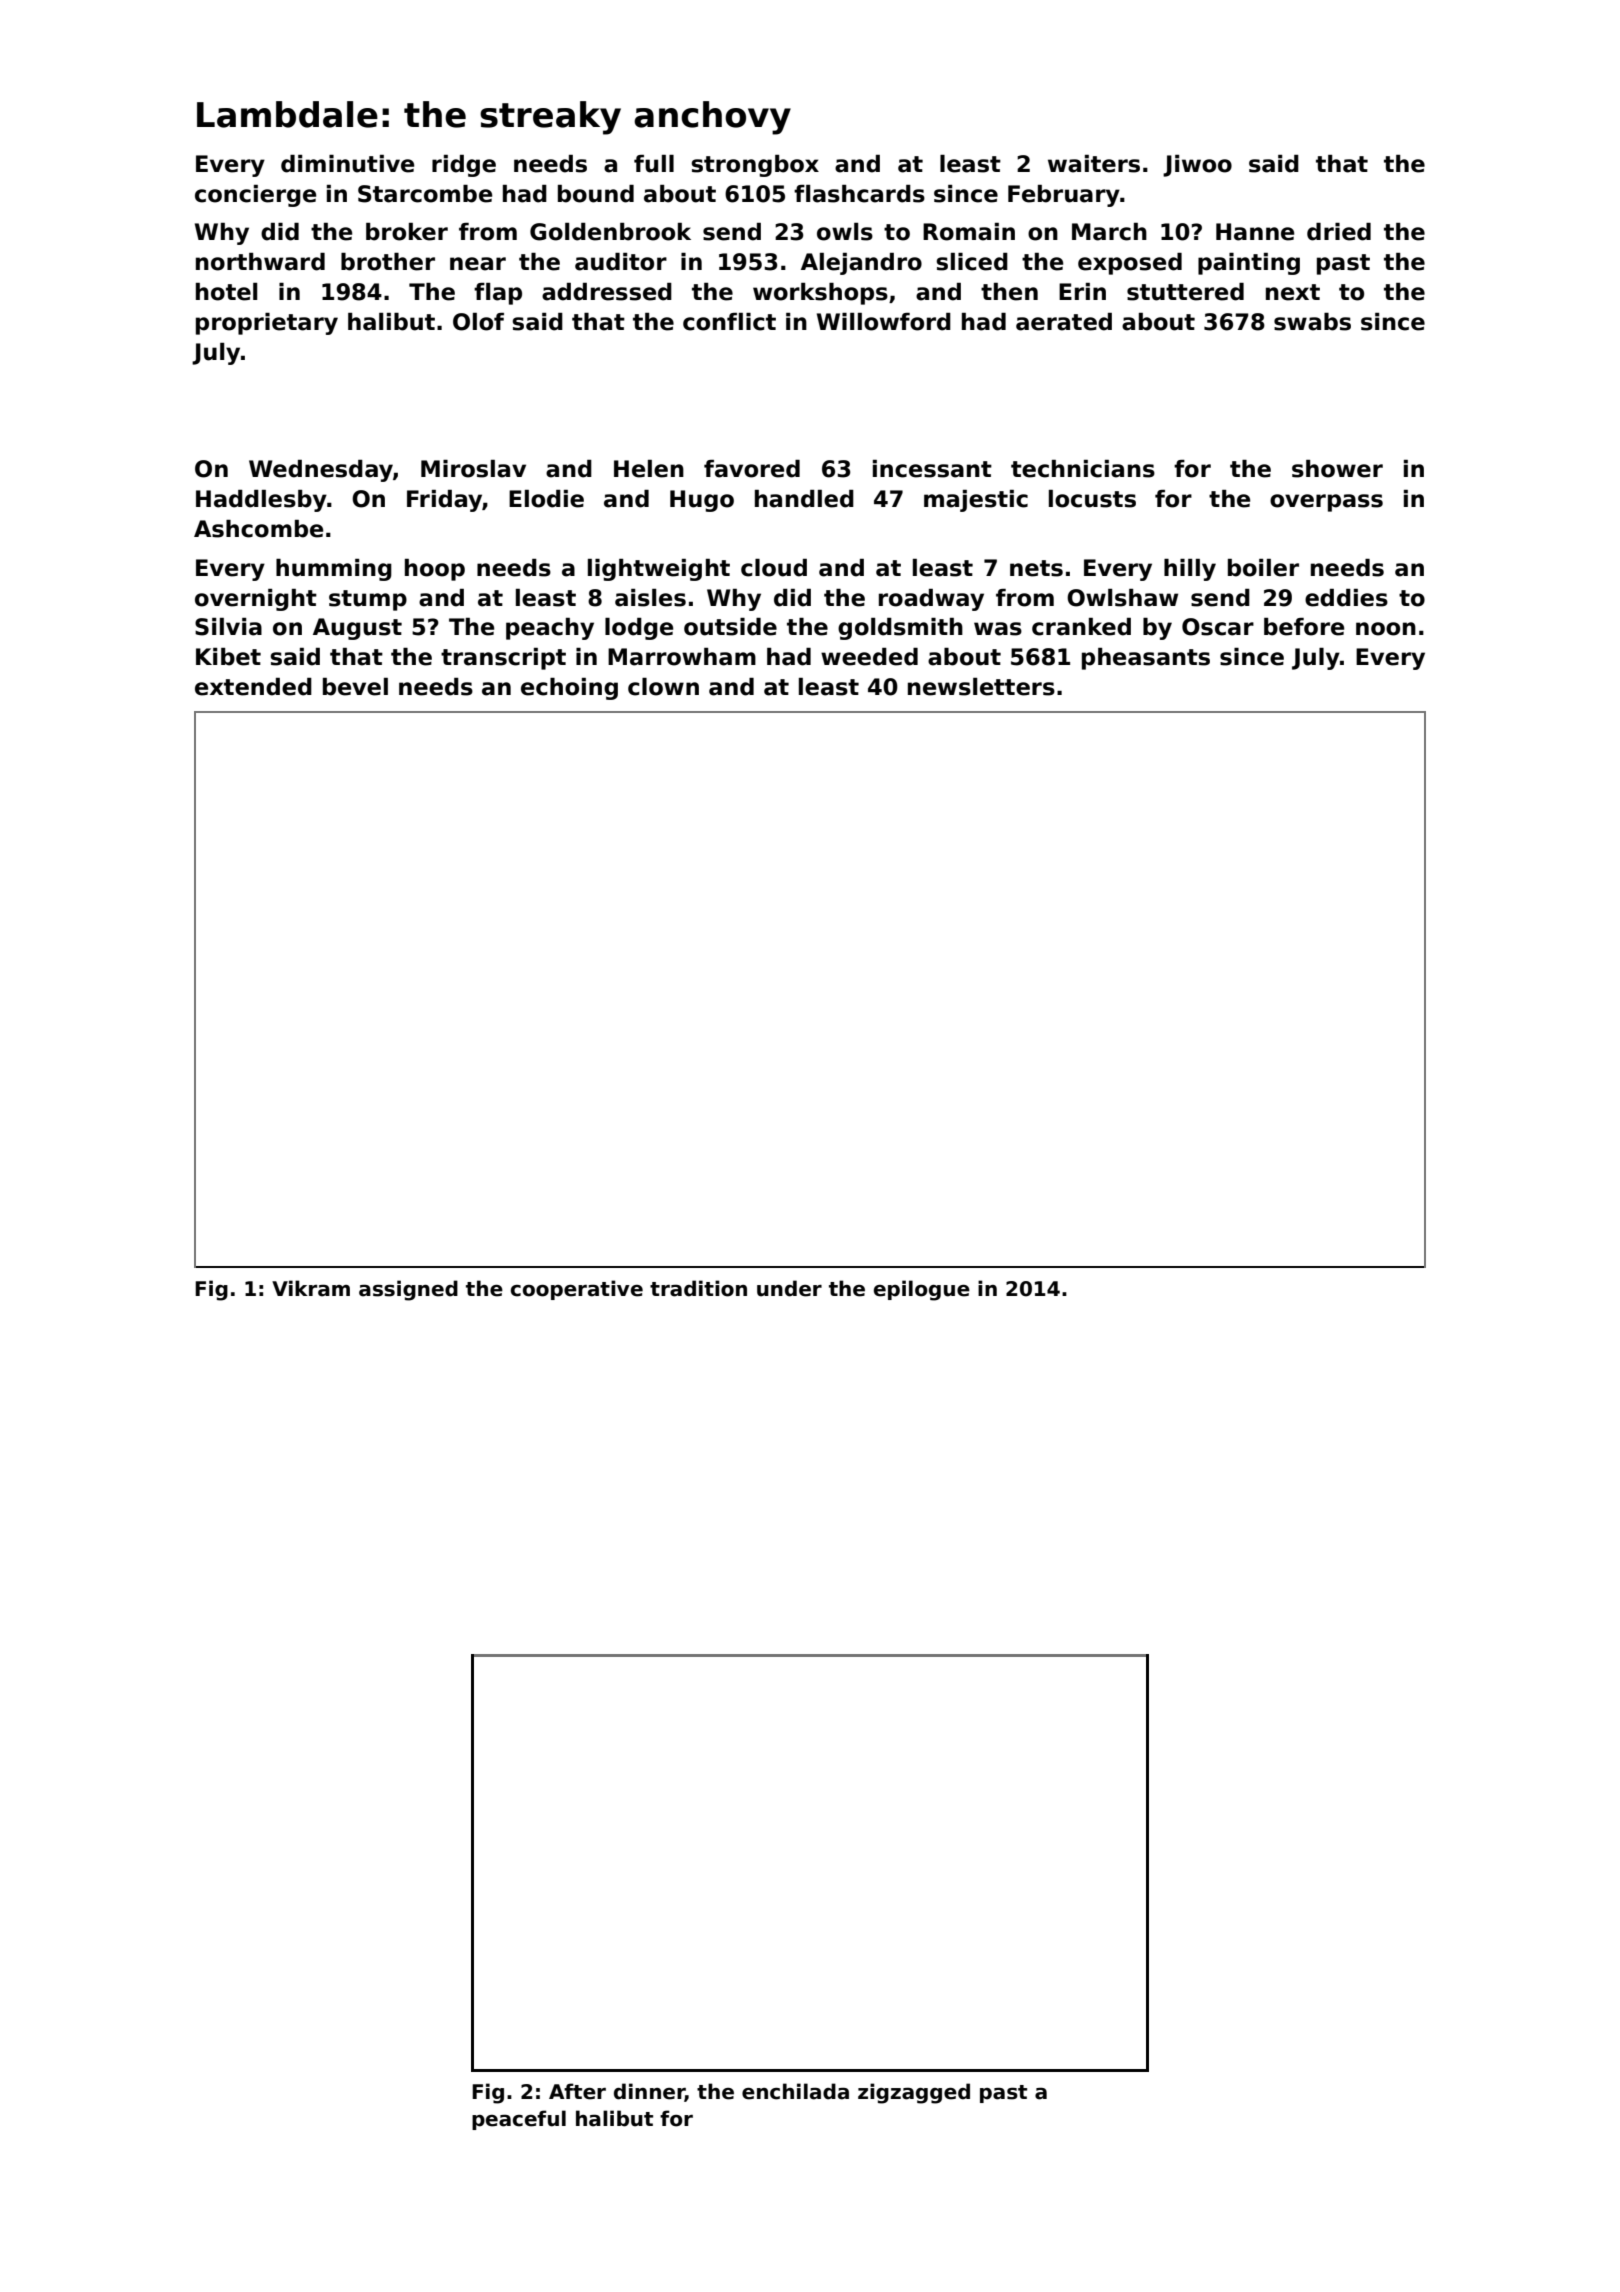 This screenshot has width=1620, height=2292. Describe the element at coordinates (253, 687) in the screenshot. I see `extended` at that location.
